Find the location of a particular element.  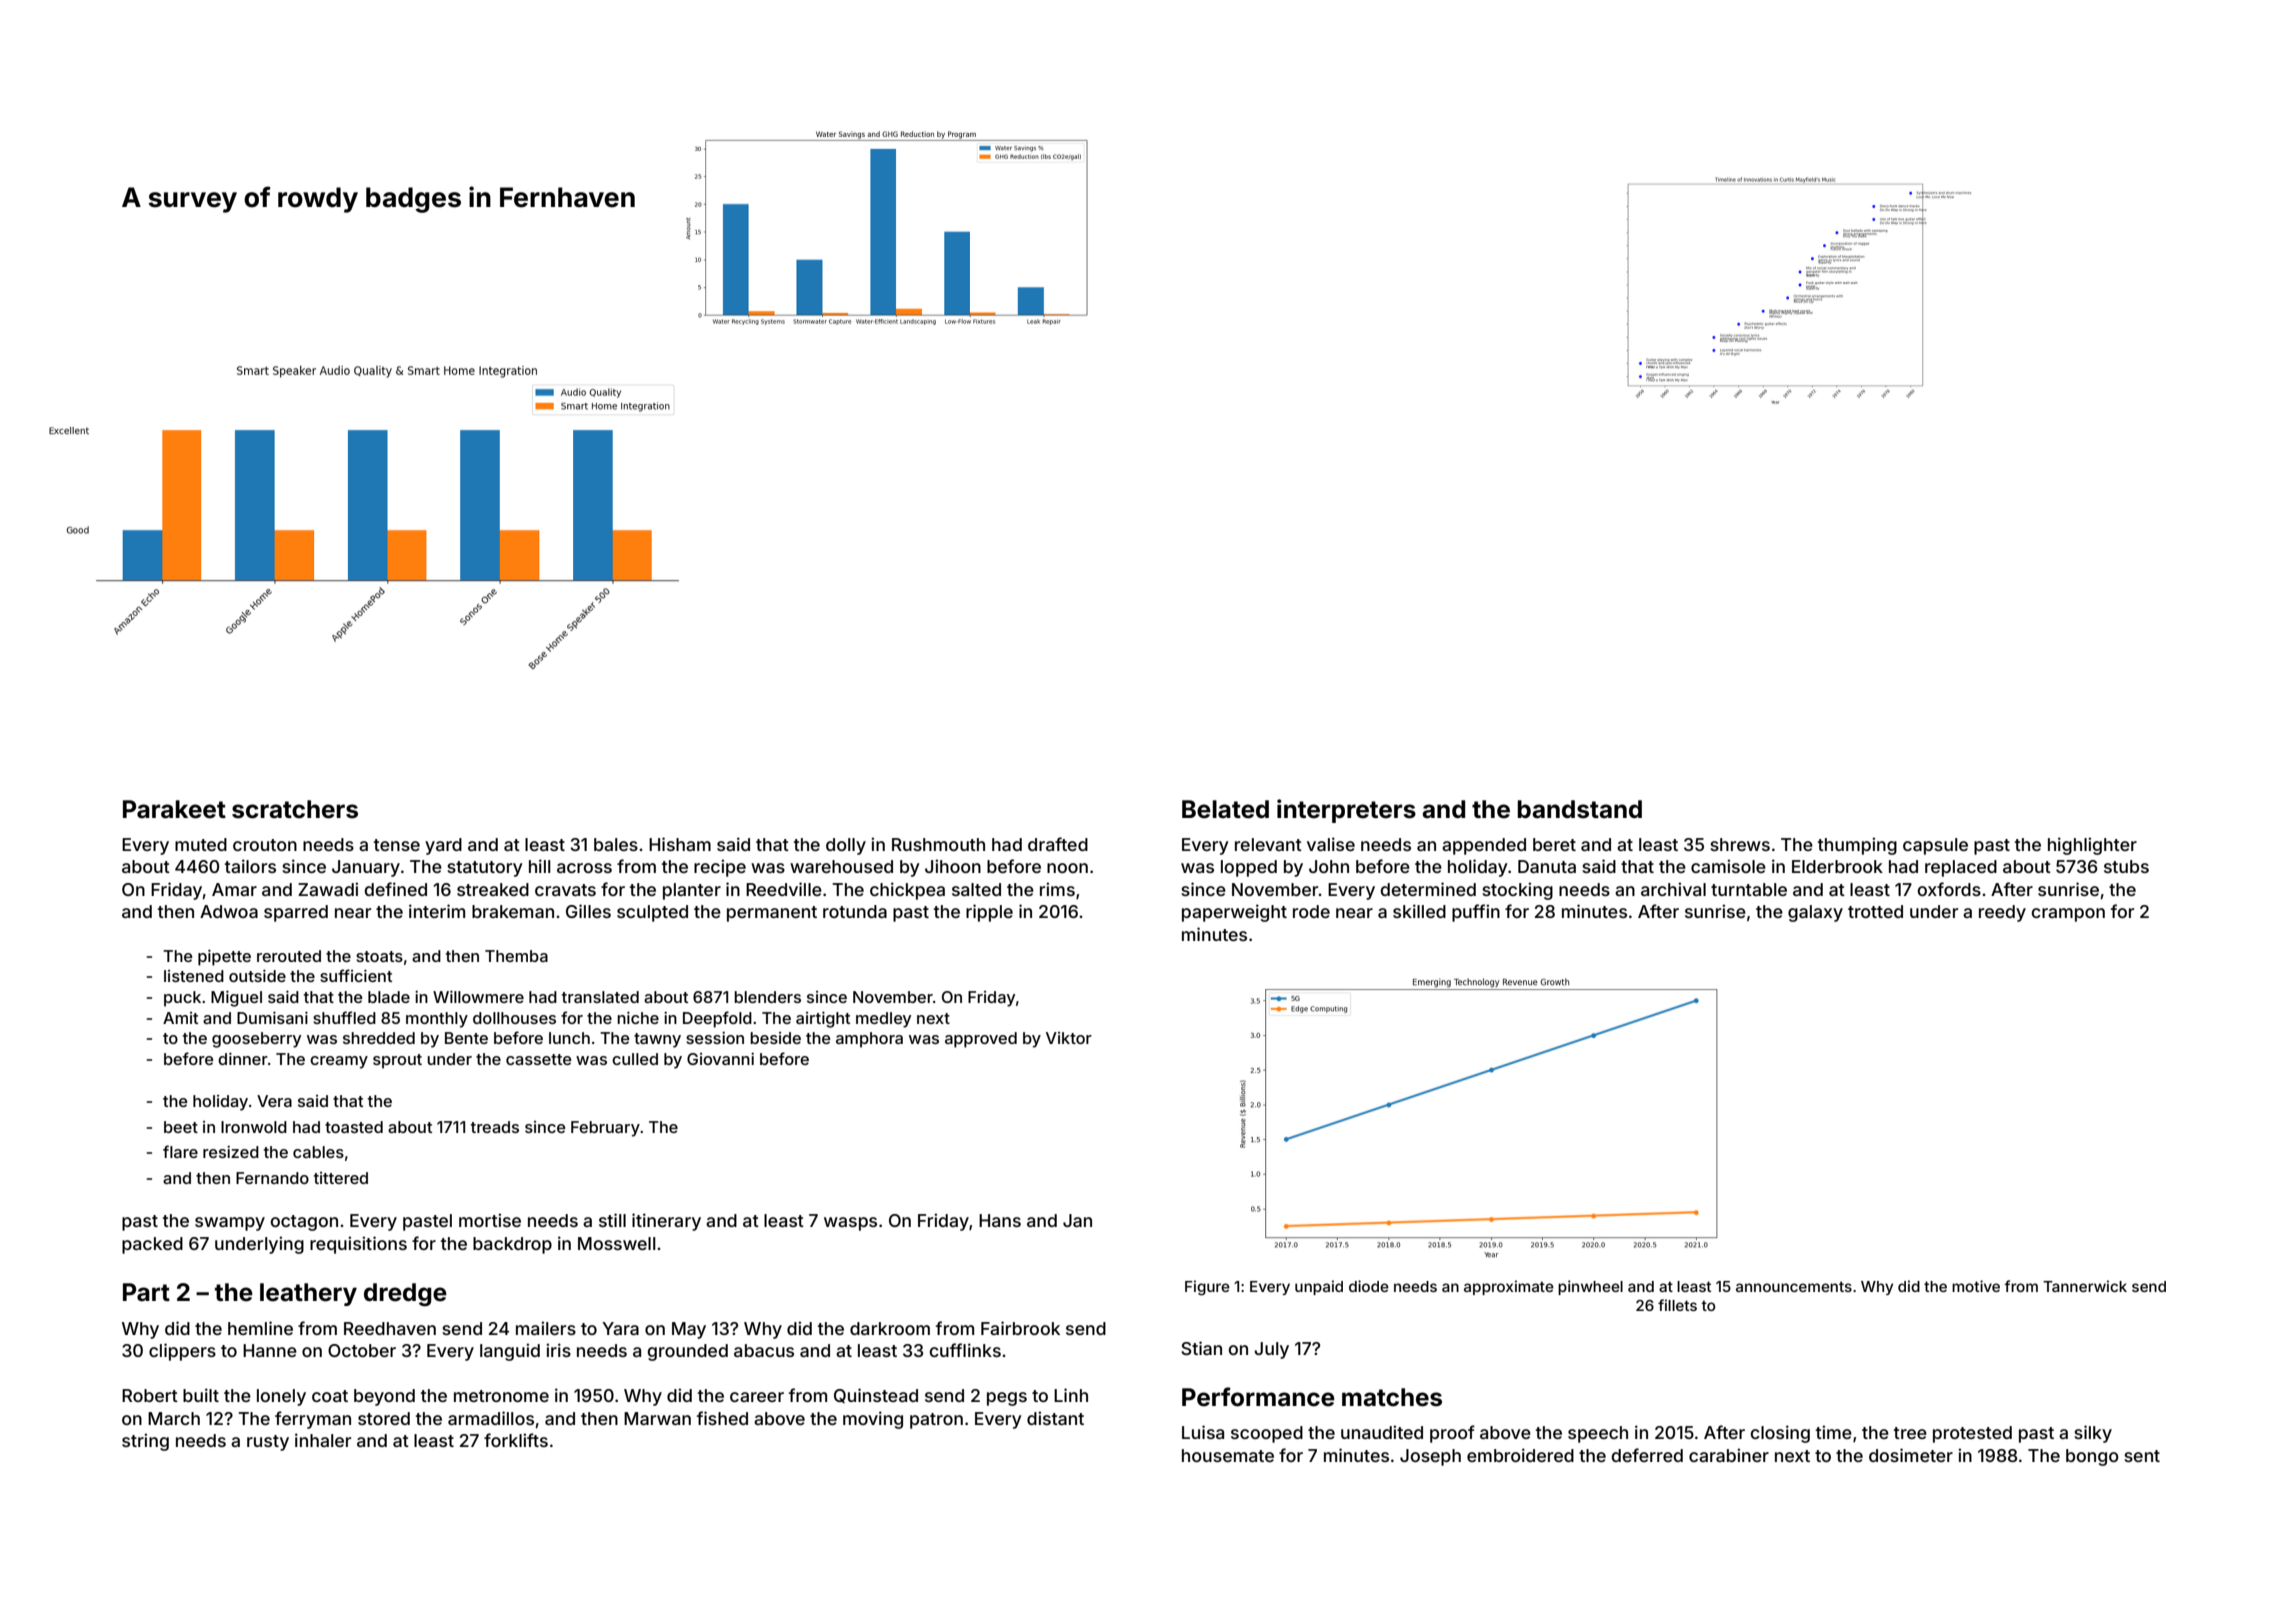

packed is located at coordinates (152, 1245).
